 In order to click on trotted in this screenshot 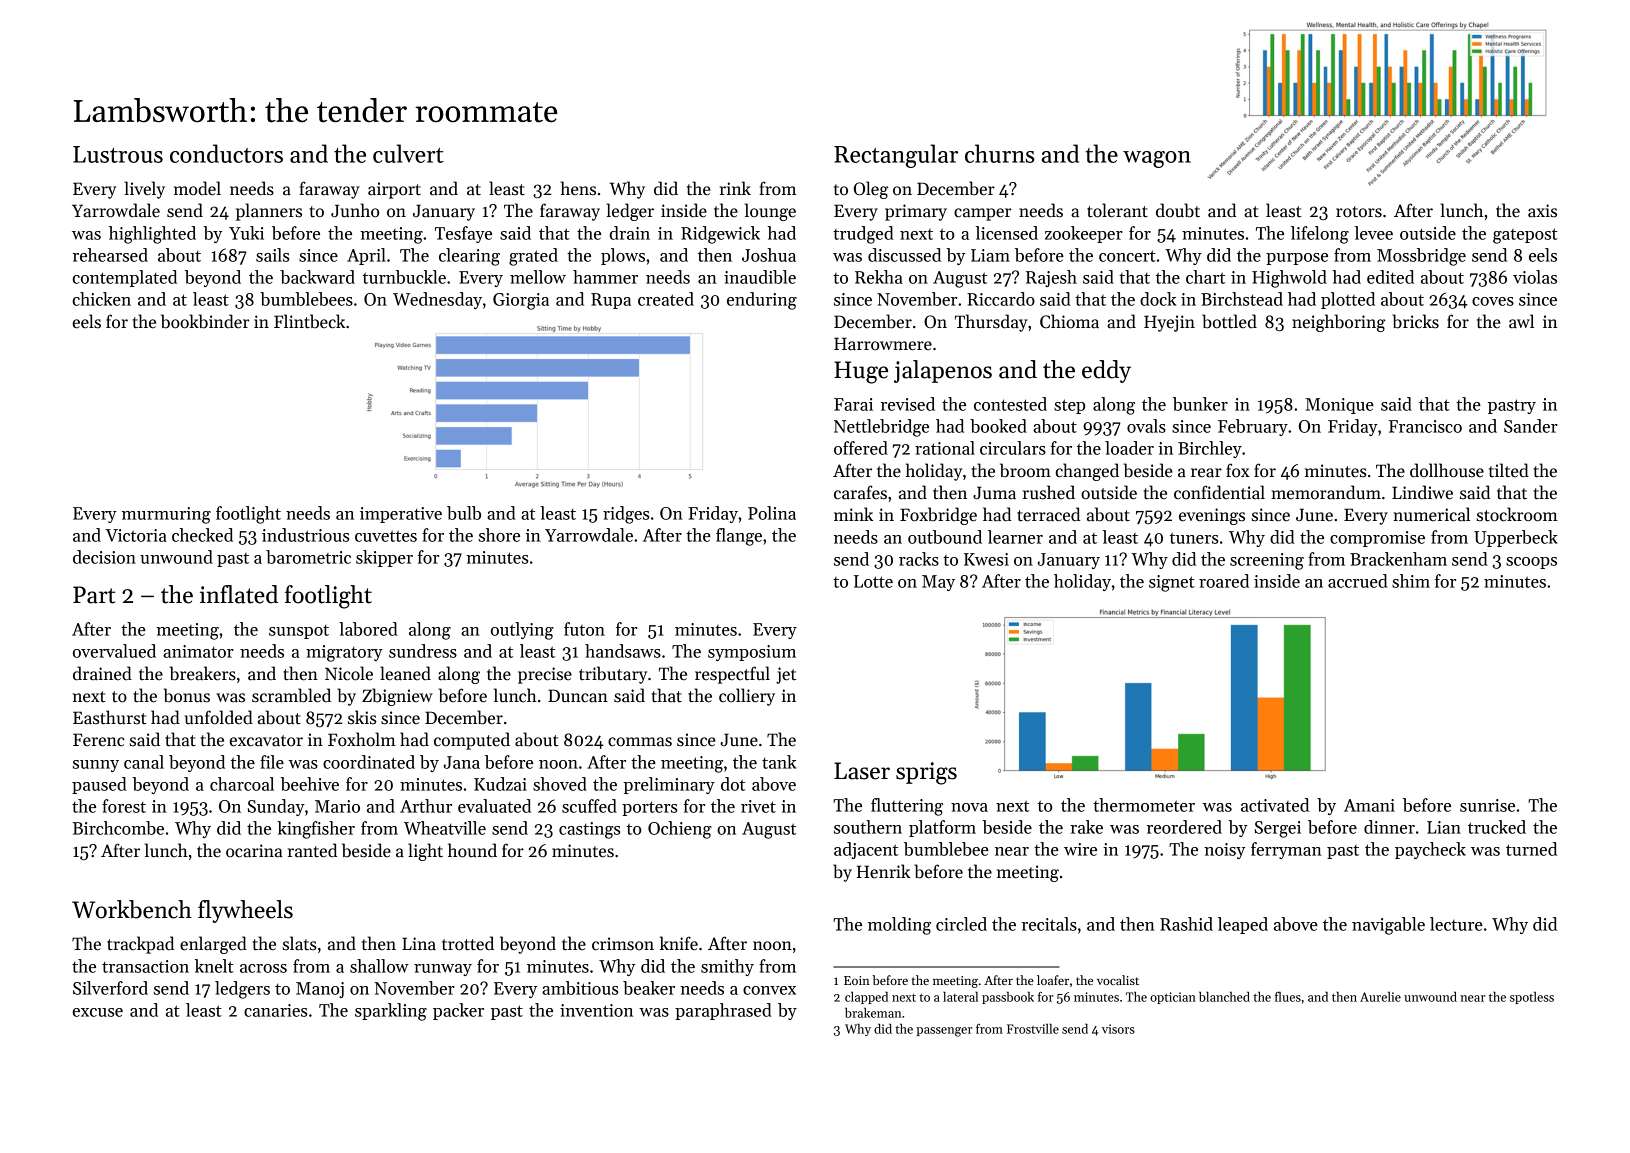, I will do `click(468, 943)`.
